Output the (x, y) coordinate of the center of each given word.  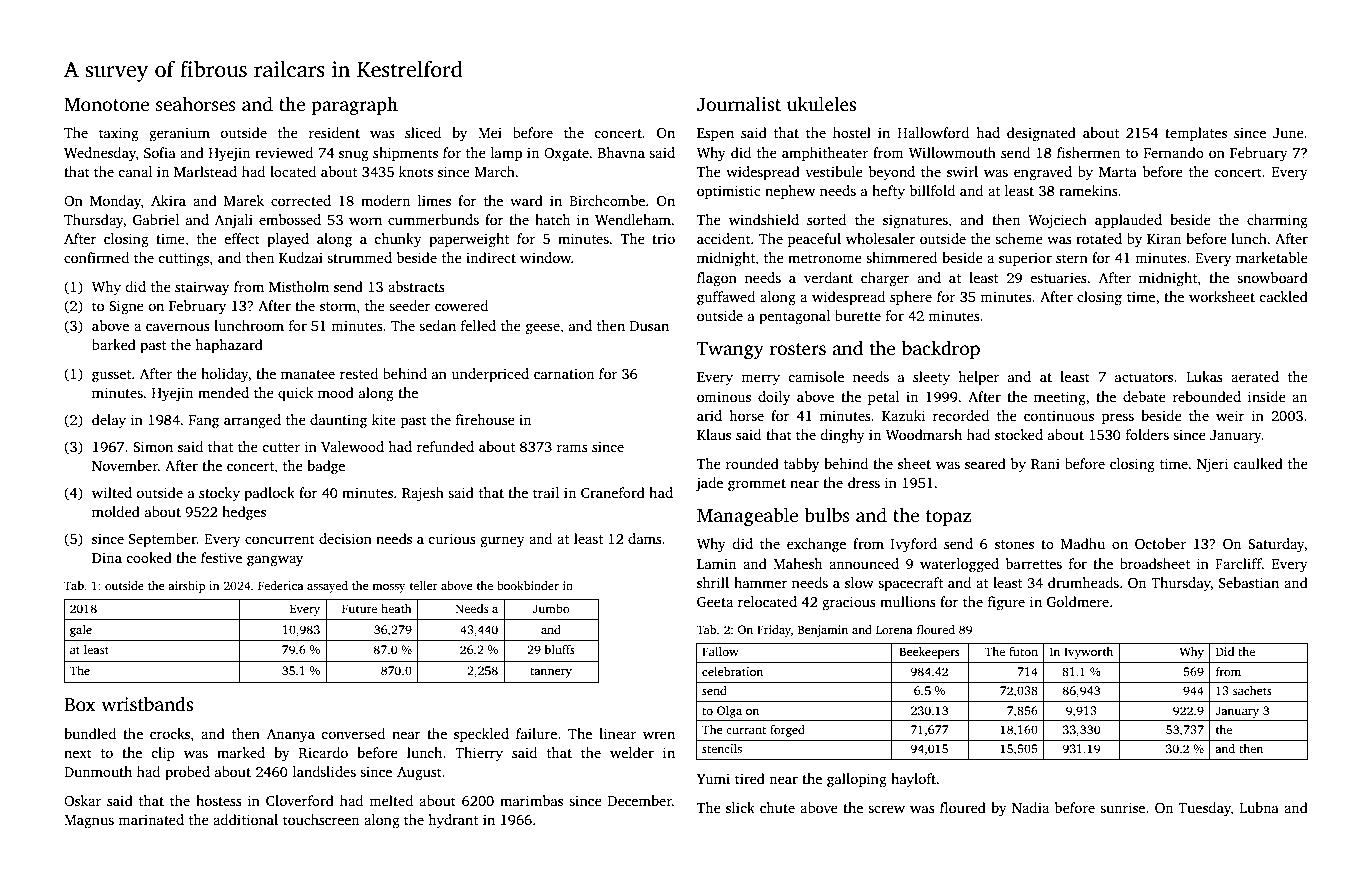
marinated (151, 819)
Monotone (106, 105)
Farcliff (1238, 563)
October (1160, 543)
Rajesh (423, 494)
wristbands (147, 704)
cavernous (178, 327)
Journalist (739, 104)
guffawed (726, 298)
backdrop (941, 350)
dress (864, 482)
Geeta (715, 602)
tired (750, 778)
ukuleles (821, 104)
